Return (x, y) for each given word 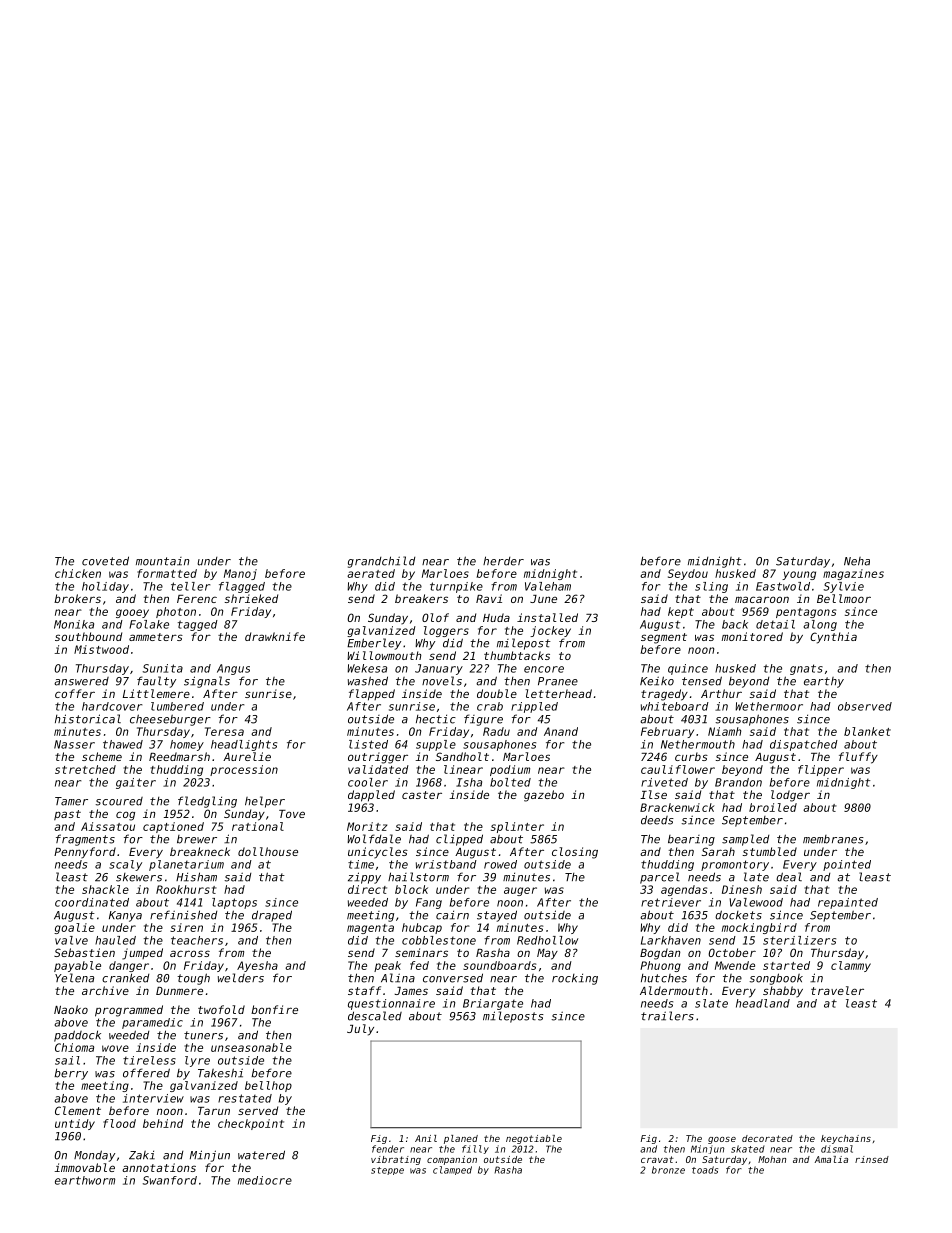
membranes (833, 839)
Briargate (493, 1004)
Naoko (71, 1009)
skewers (139, 877)
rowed (500, 864)
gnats (806, 669)
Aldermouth (674, 990)
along (820, 625)
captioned (173, 827)
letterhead (558, 693)
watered (261, 1155)
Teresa (224, 731)
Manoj (240, 574)
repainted (848, 903)
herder (503, 561)
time (361, 864)
